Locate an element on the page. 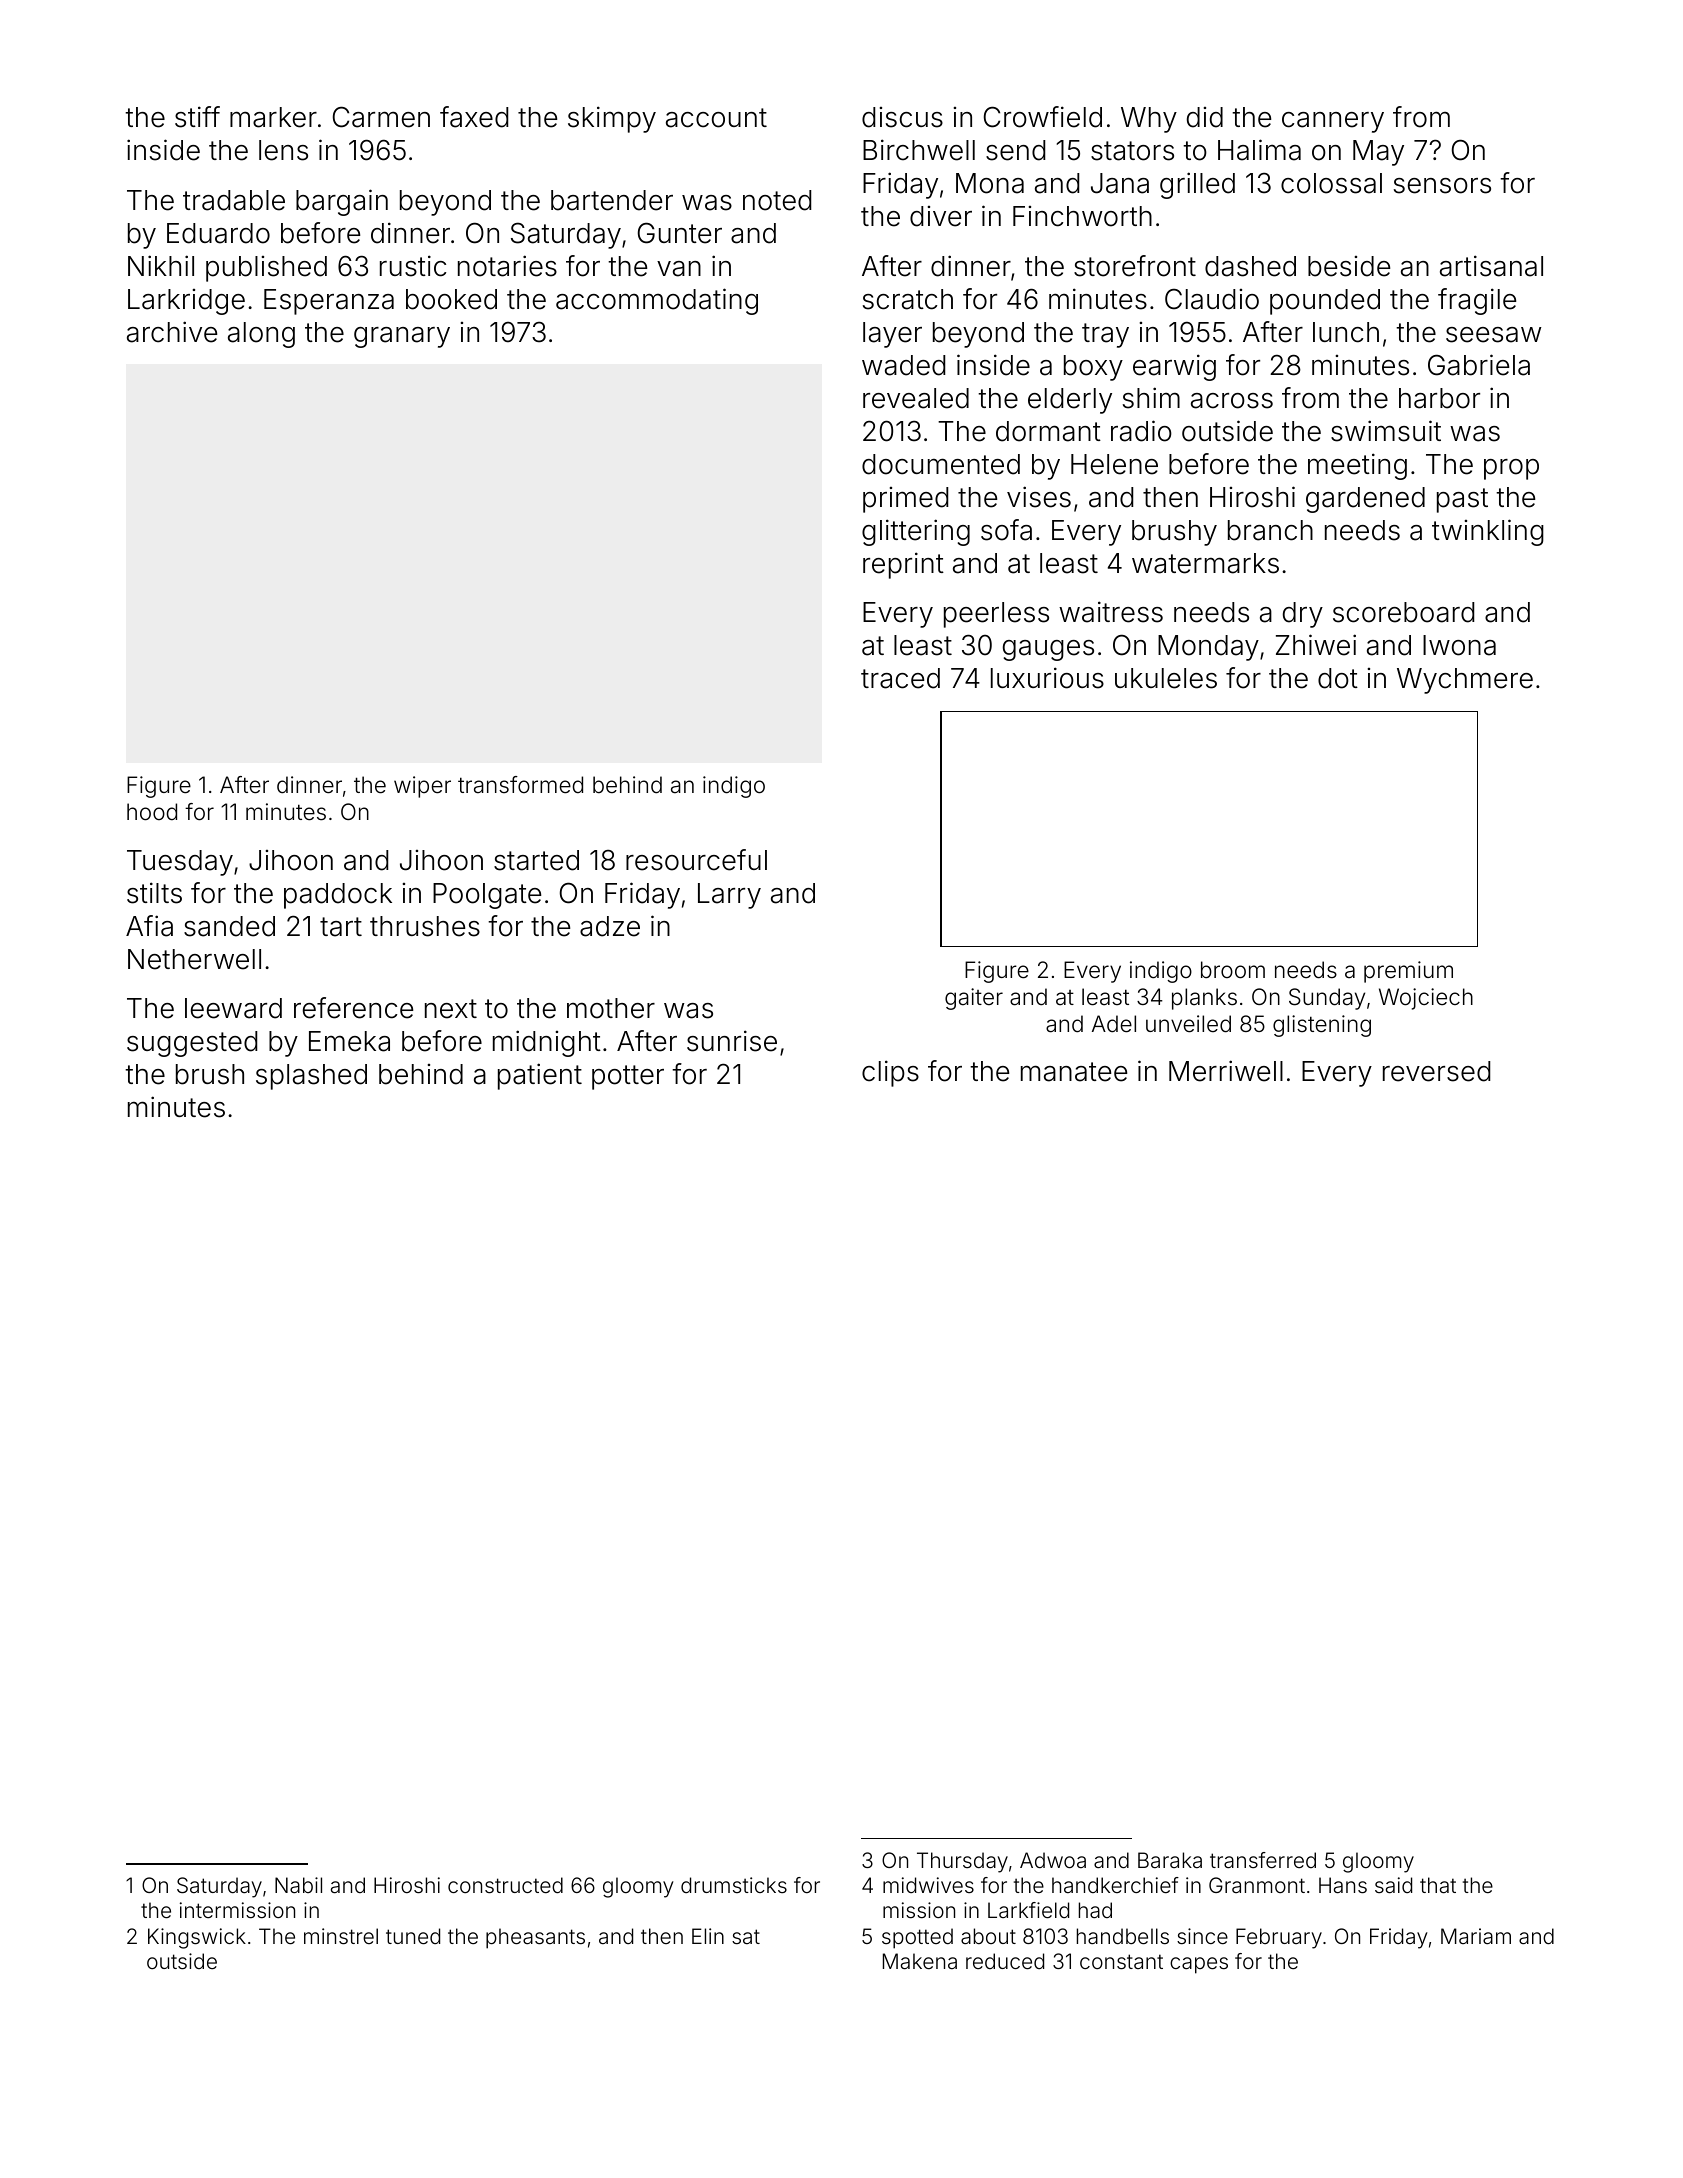  constructed is located at coordinates (505, 1885).
